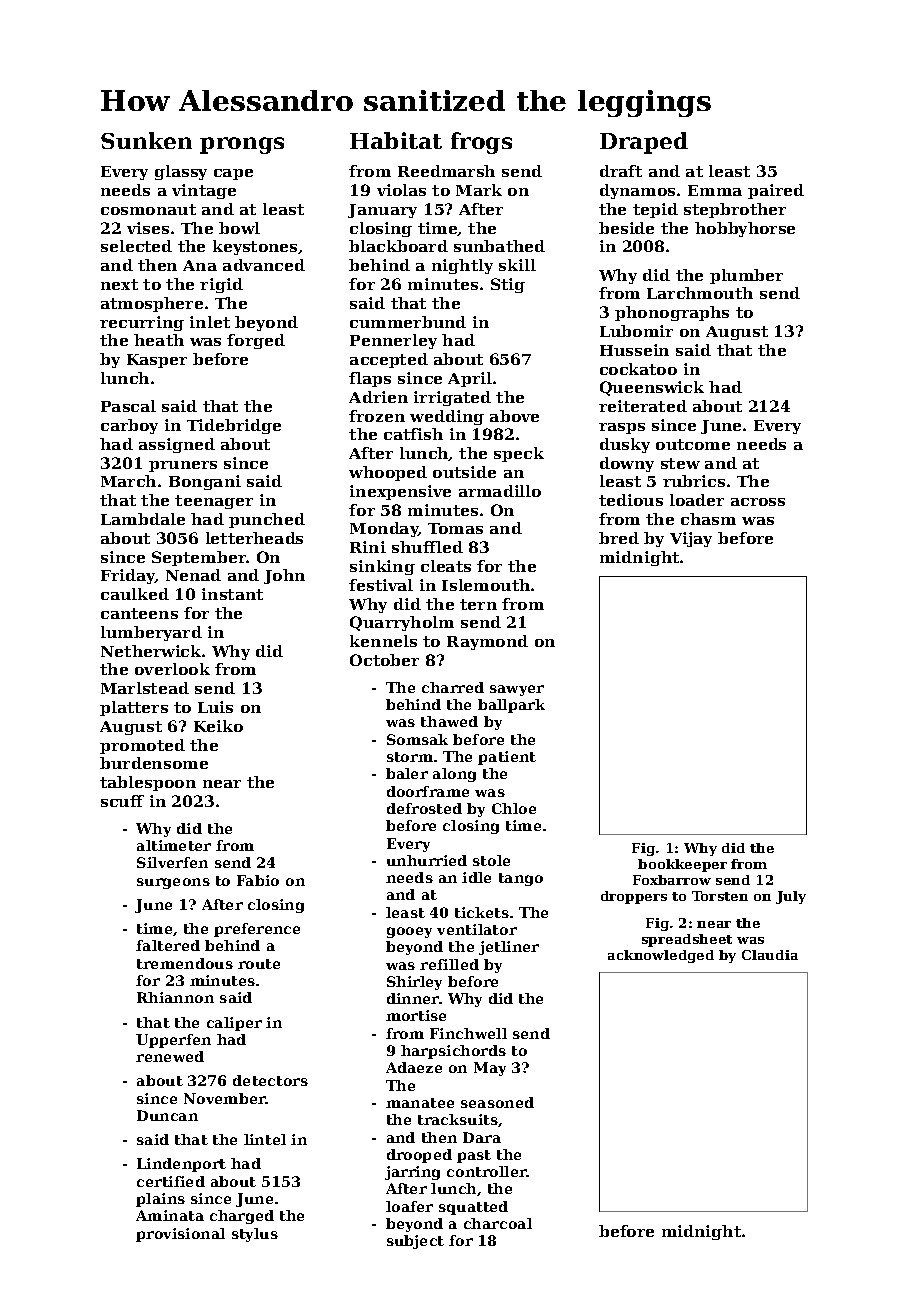 The image size is (908, 1316). Describe the element at coordinates (791, 897) in the page. I see `July` at that location.
